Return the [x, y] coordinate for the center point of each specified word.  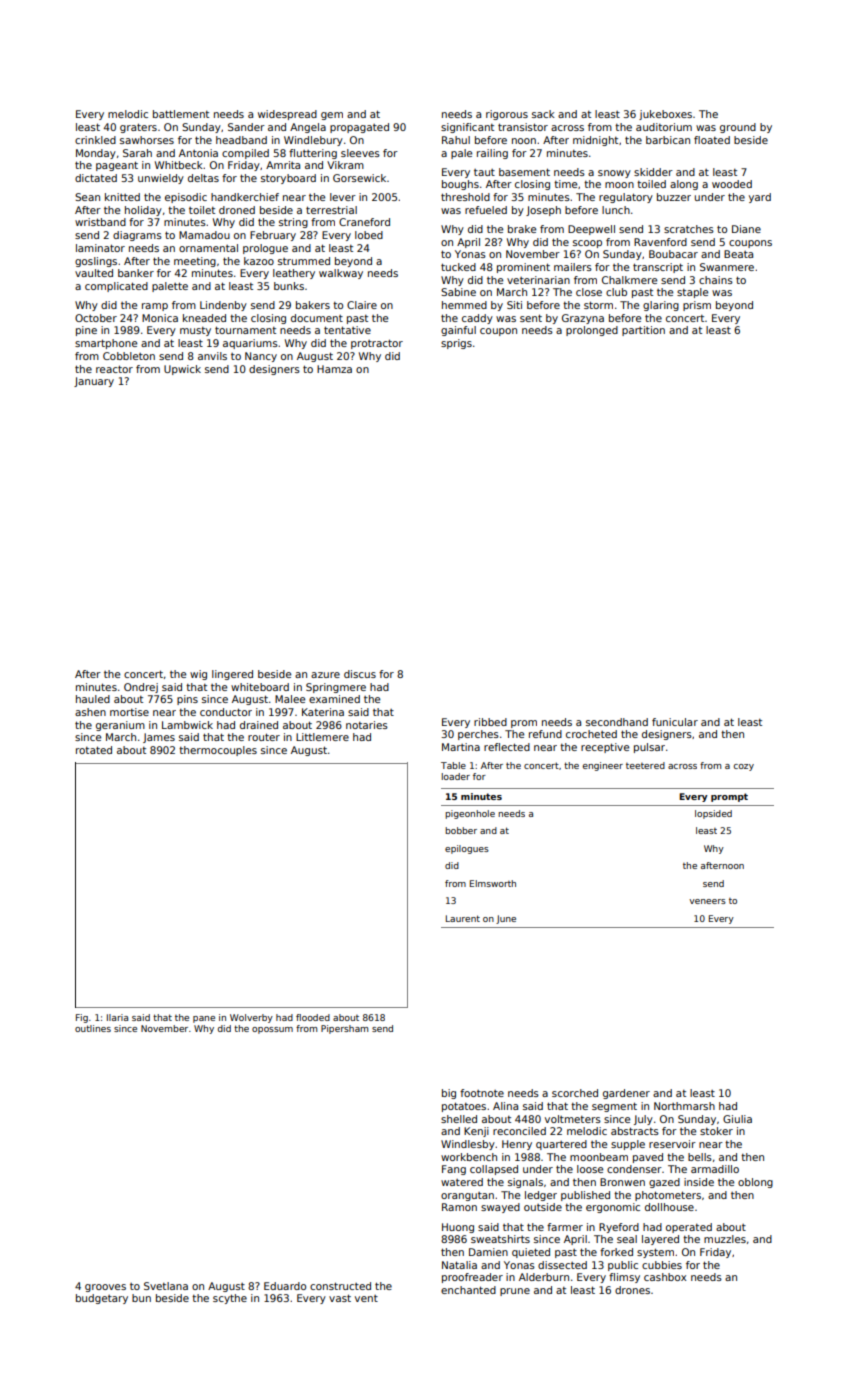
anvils [212, 356]
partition [643, 331]
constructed [340, 1286]
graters [138, 128]
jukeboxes [665, 115]
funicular [675, 722]
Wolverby [251, 1018]
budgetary [102, 1299]
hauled [93, 699]
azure [325, 675]
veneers [707, 901]
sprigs [456, 344]
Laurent [463, 918]
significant [467, 128]
